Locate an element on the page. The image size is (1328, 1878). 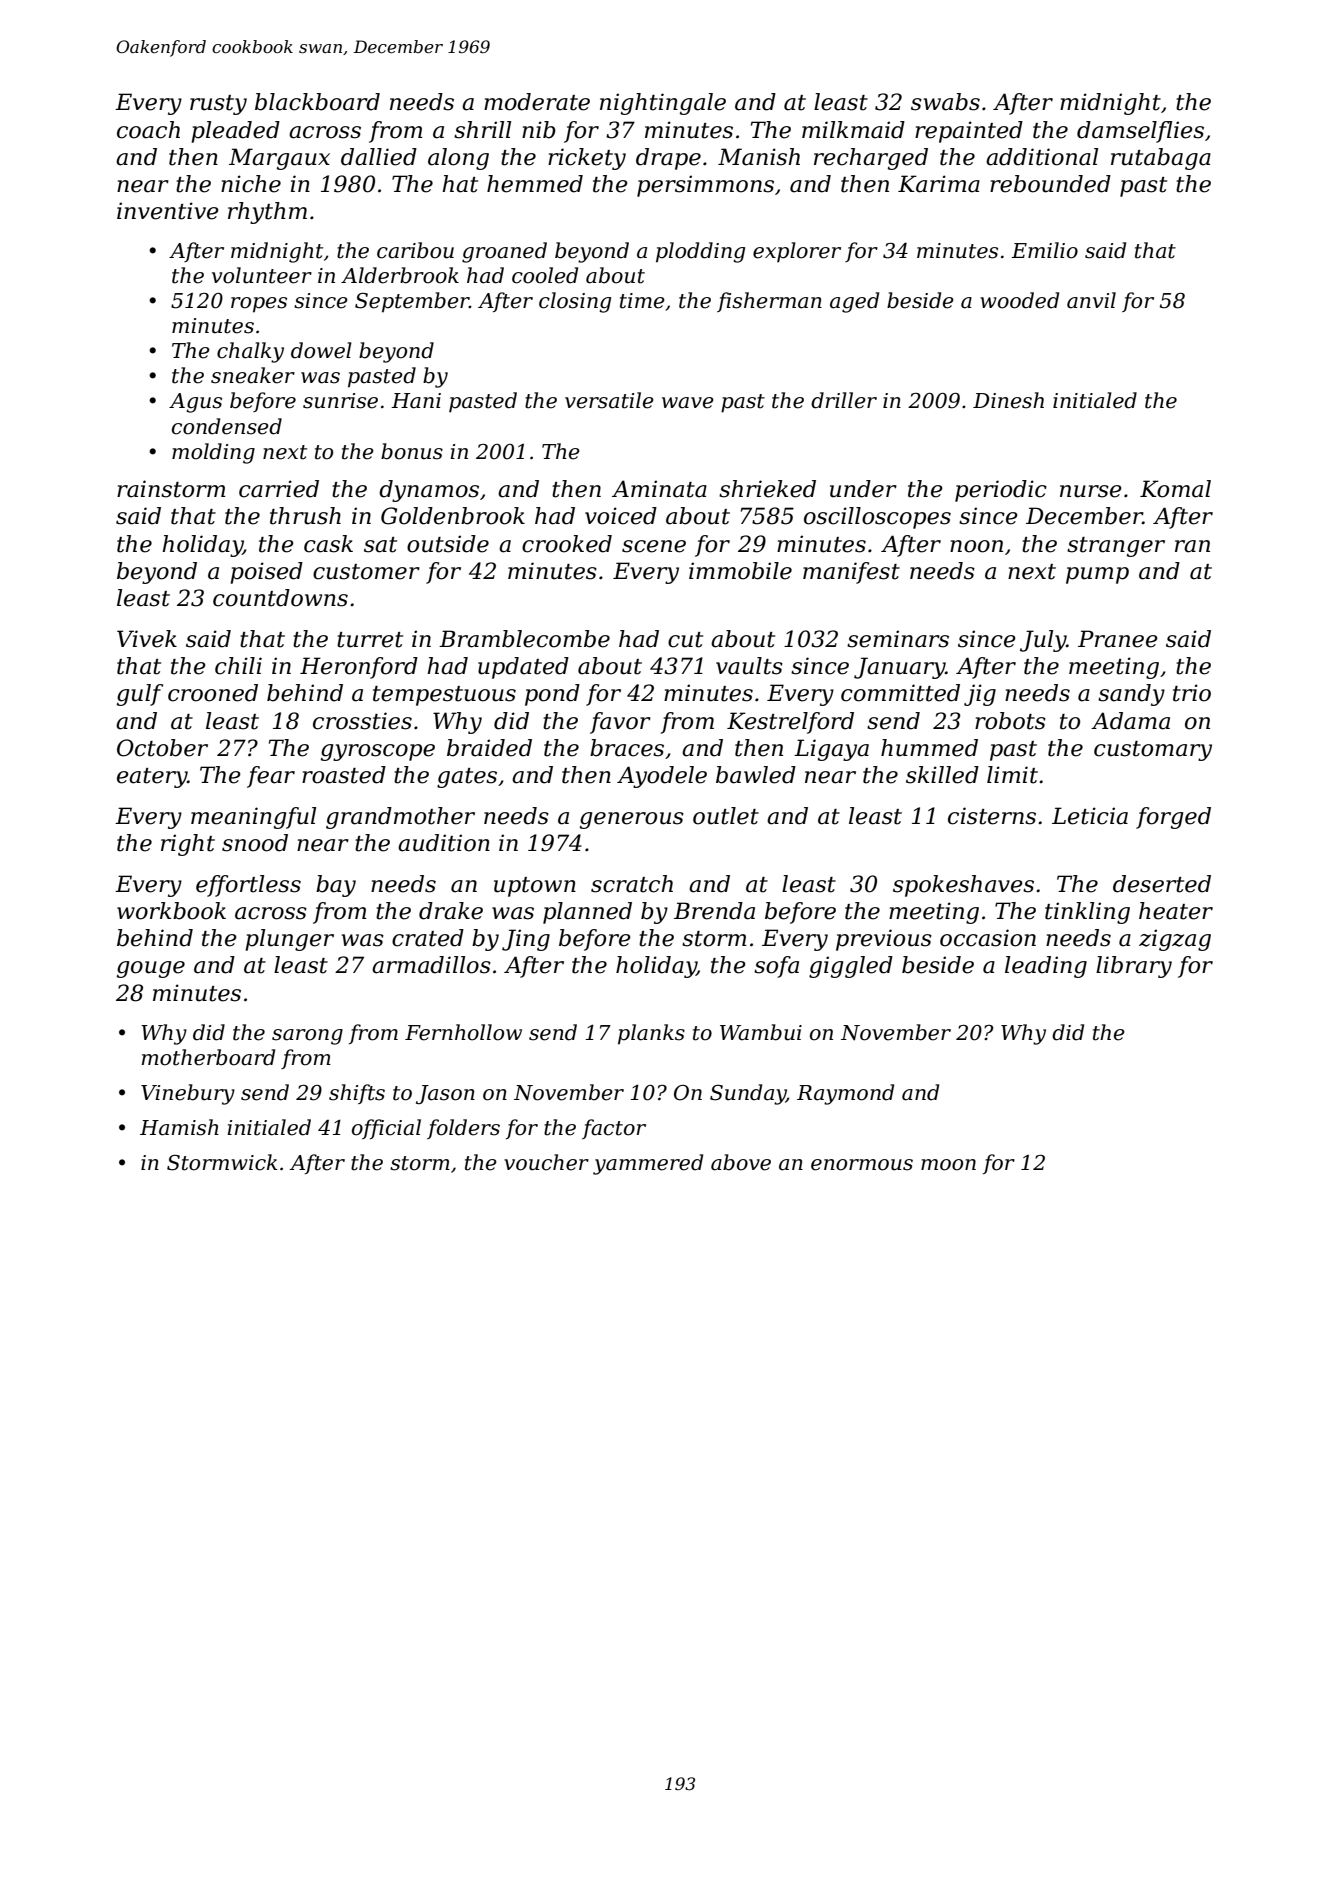
under is located at coordinates (863, 489).
